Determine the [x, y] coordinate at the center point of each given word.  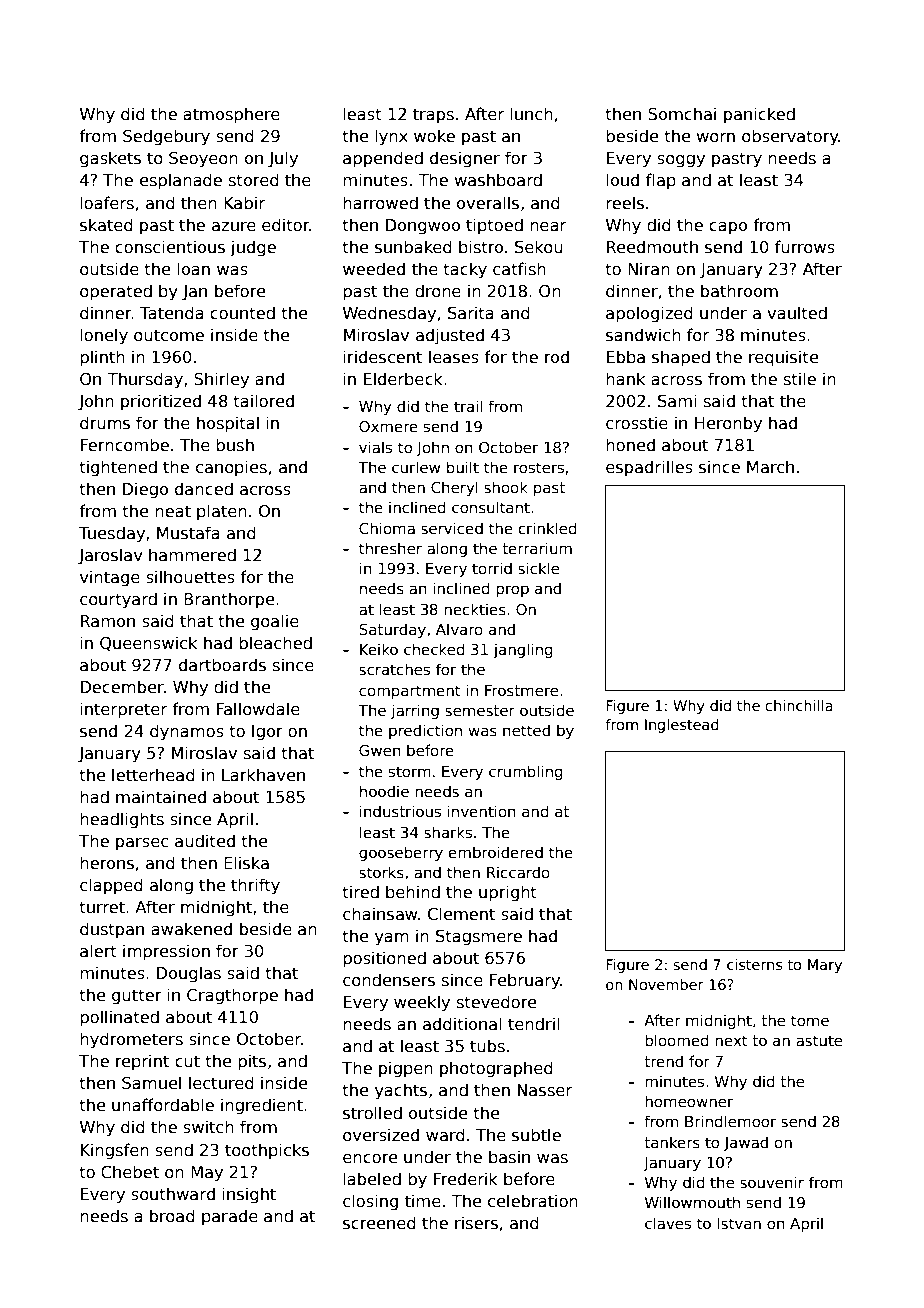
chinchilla [799, 705]
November [666, 984]
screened [379, 1223]
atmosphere [231, 115]
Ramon [108, 621]
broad [172, 1215]
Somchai [682, 114]
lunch [532, 114]
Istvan [739, 1223]
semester [480, 710]
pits [252, 1062]
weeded [374, 268]
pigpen [406, 1069]
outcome [169, 335]
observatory [790, 137]
